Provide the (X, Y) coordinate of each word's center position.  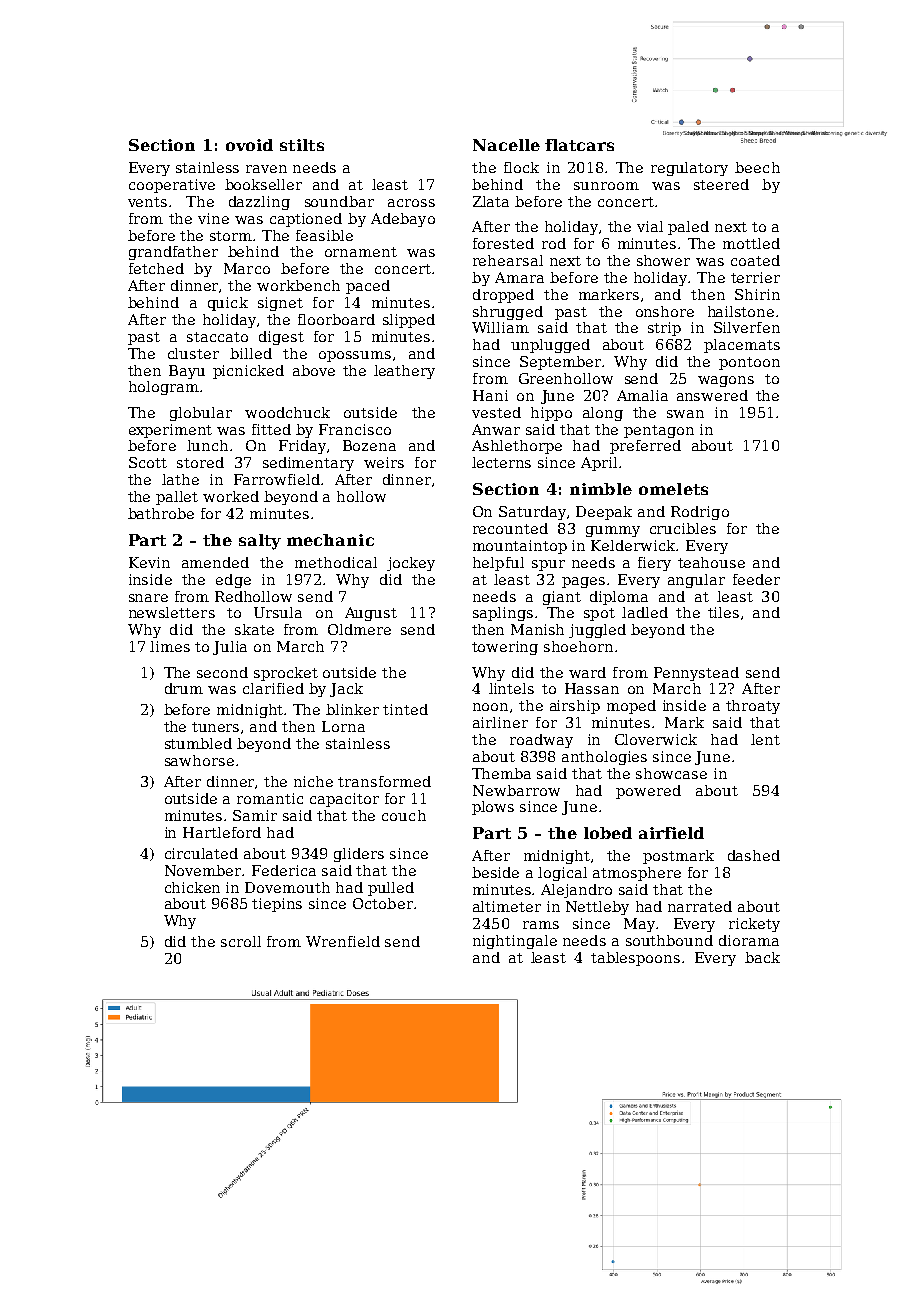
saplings (503, 614)
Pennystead (696, 674)
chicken (192, 887)
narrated (700, 906)
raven (266, 169)
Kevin (149, 562)
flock (521, 167)
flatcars (579, 145)
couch (404, 815)
